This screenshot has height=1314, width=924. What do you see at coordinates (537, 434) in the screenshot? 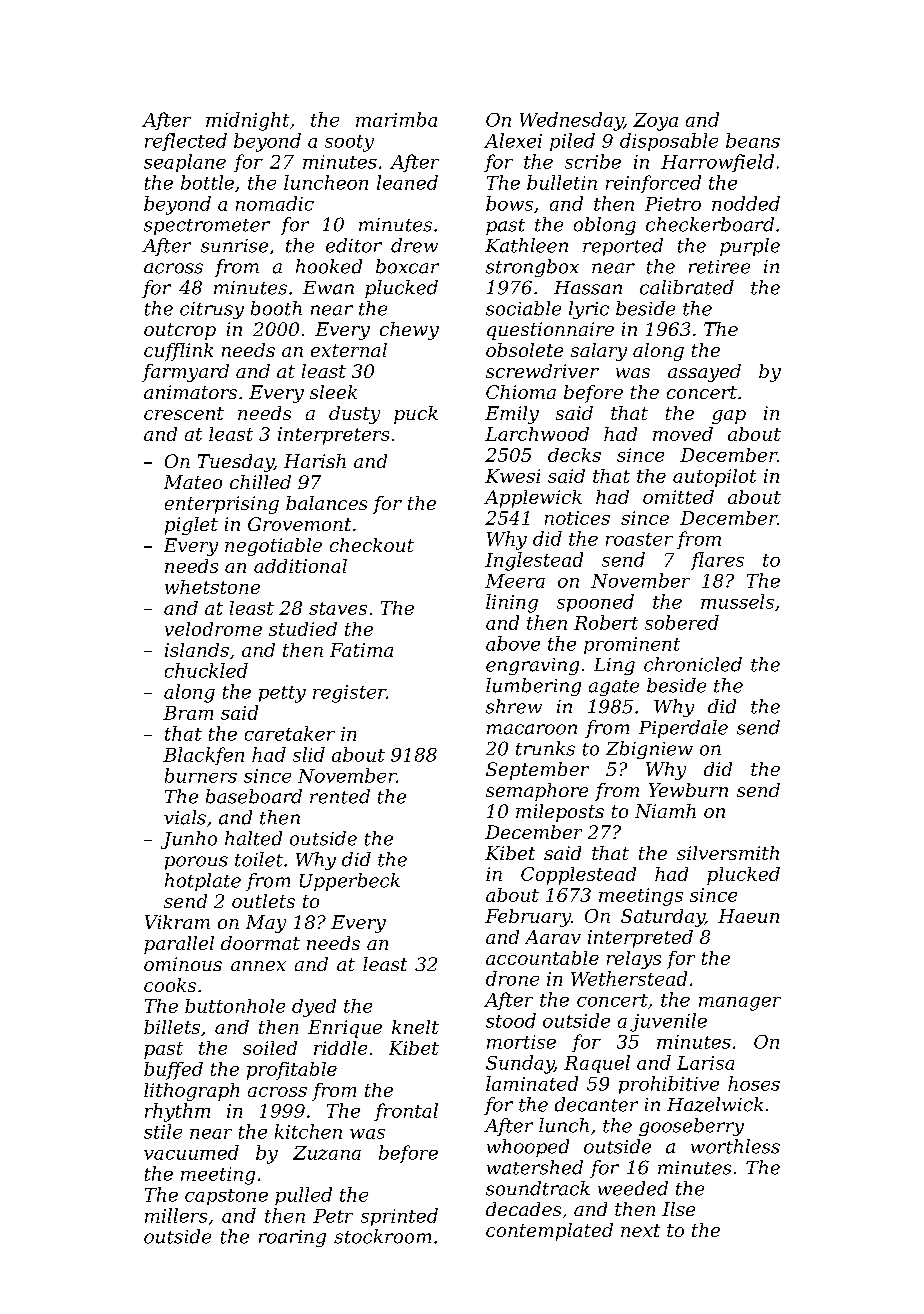
I see `Larchwood` at bounding box center [537, 434].
